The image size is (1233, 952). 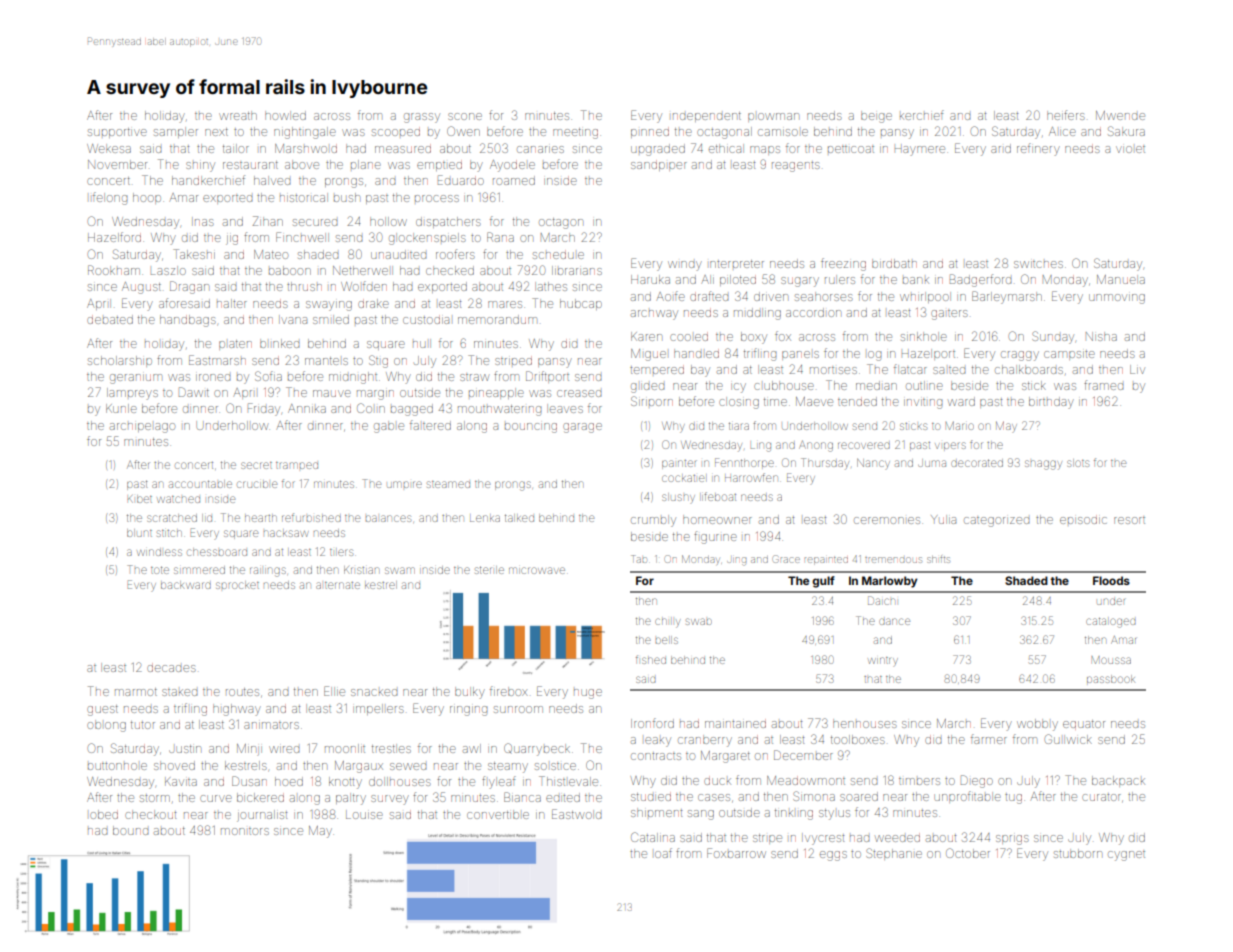 I want to click on microwave, so click(x=537, y=570).
